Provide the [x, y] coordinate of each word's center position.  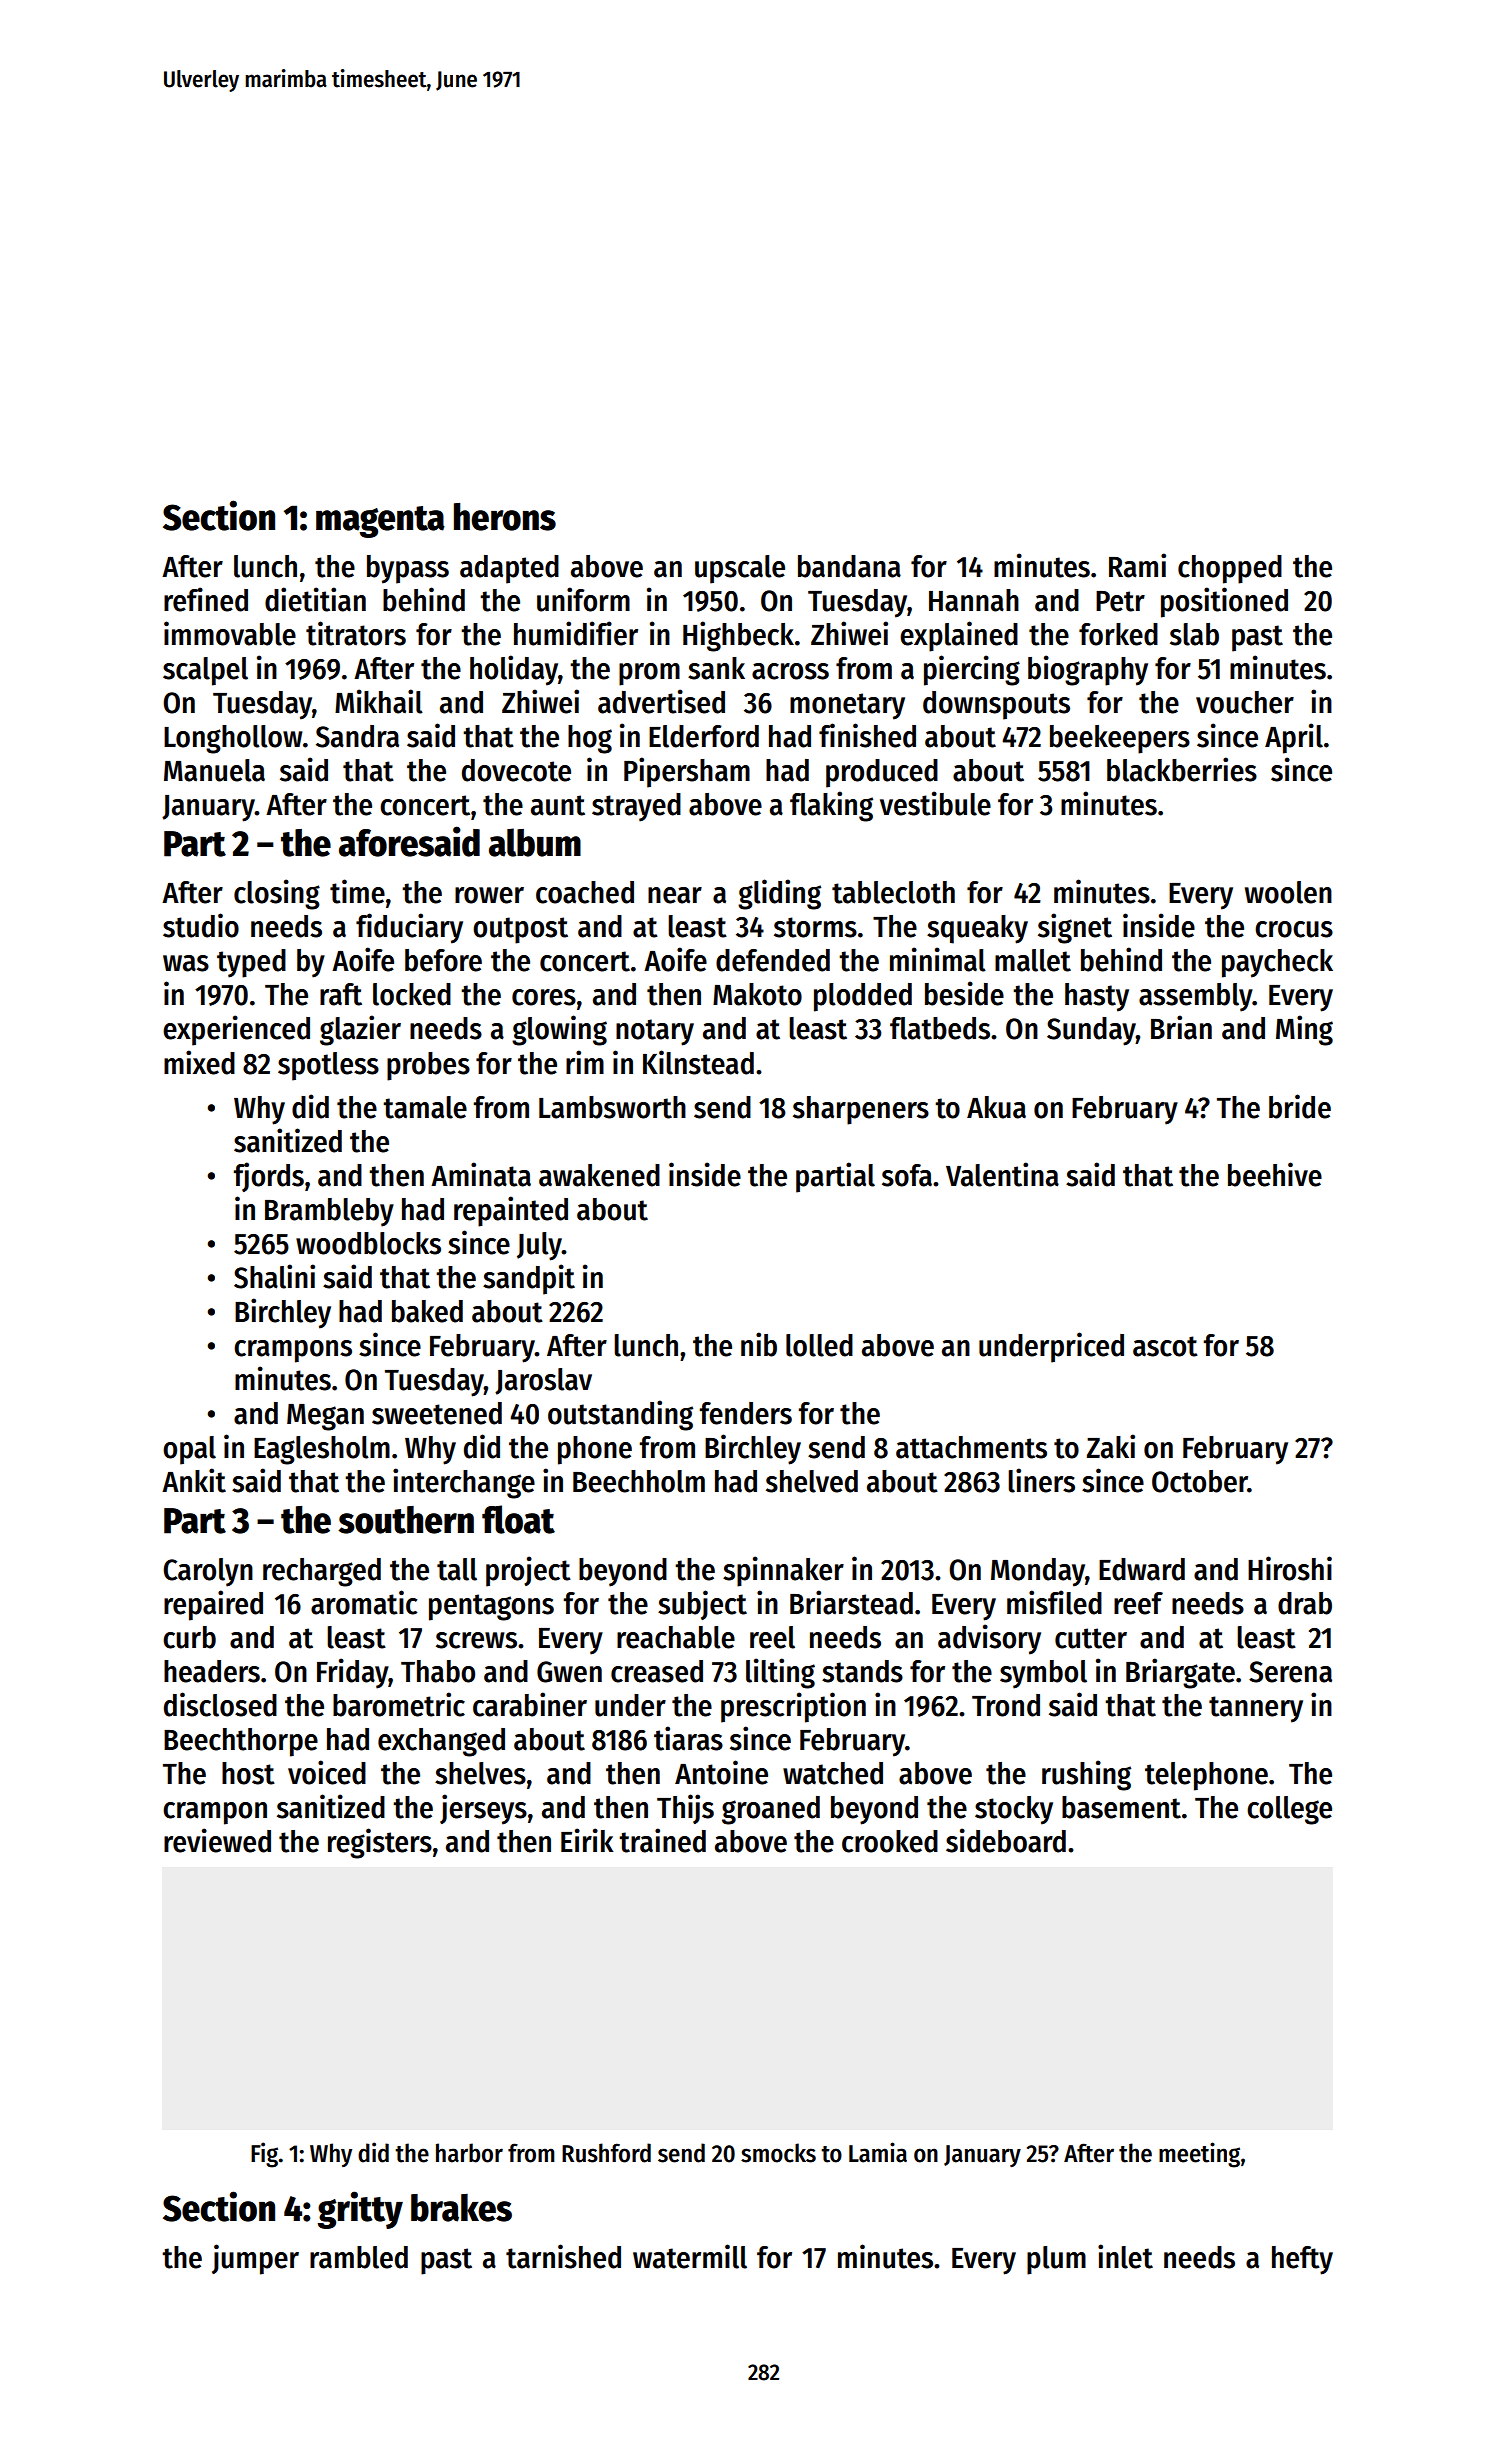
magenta [380, 522]
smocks [778, 2153]
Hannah [974, 600]
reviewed [217, 1840]
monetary [847, 706]
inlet [1125, 2256]
